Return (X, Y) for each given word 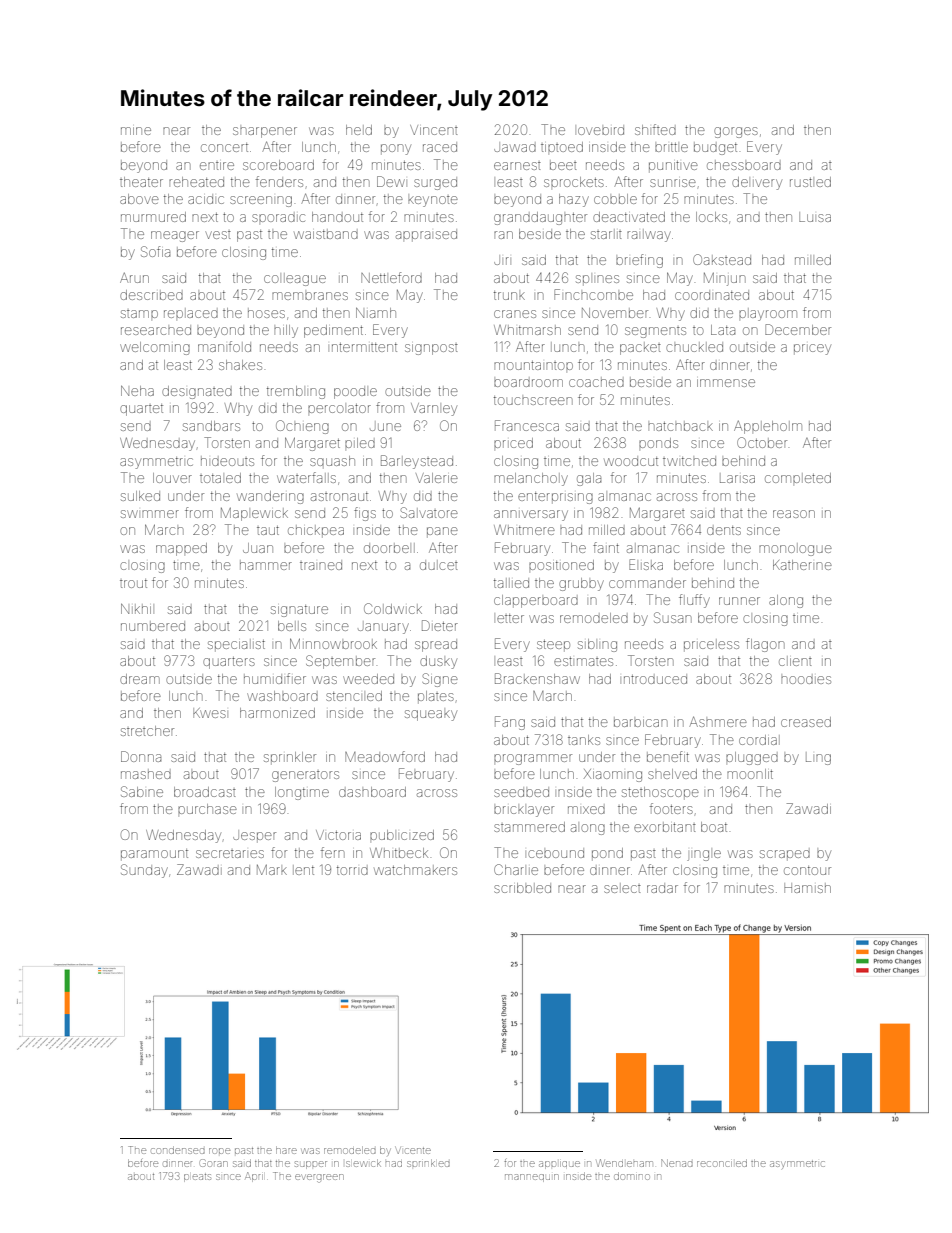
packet (640, 348)
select (622, 888)
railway (649, 235)
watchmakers (415, 870)
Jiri (501, 261)
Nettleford (391, 277)
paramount (154, 854)
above (139, 199)
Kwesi (209, 713)
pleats (197, 1178)
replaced (191, 313)
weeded (368, 679)
